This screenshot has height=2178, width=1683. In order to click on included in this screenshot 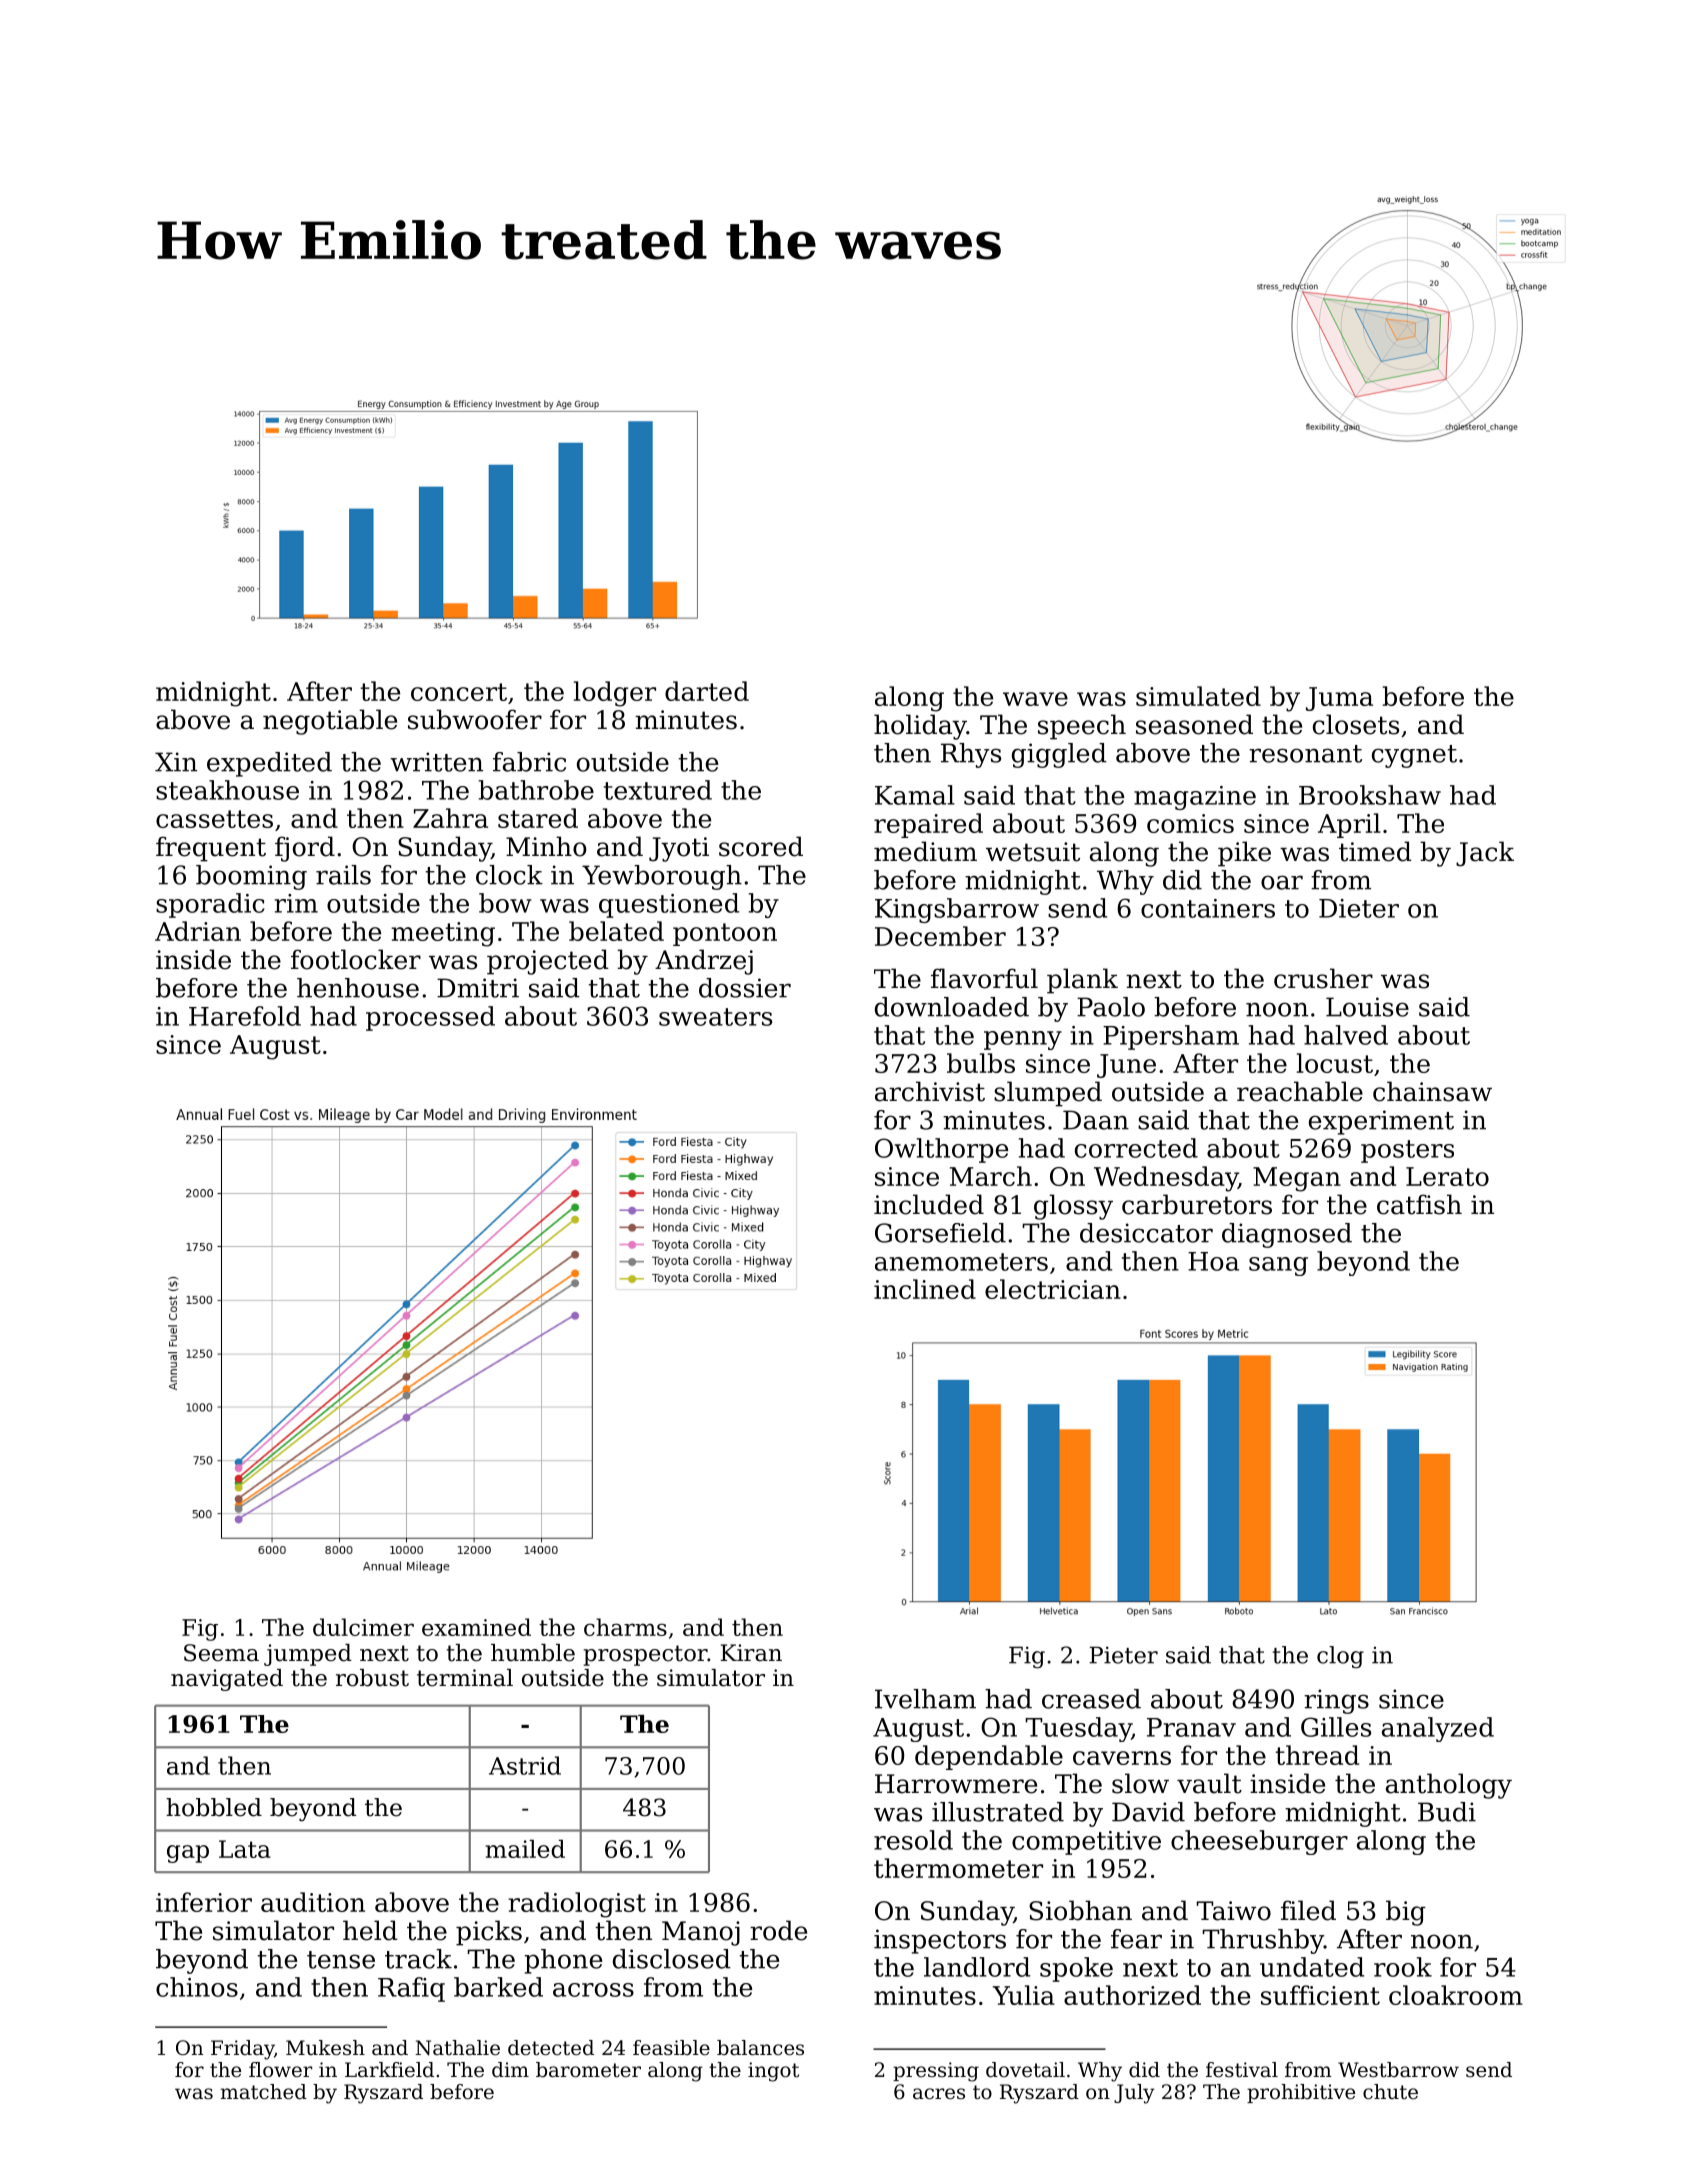, I will do `click(929, 1204)`.
